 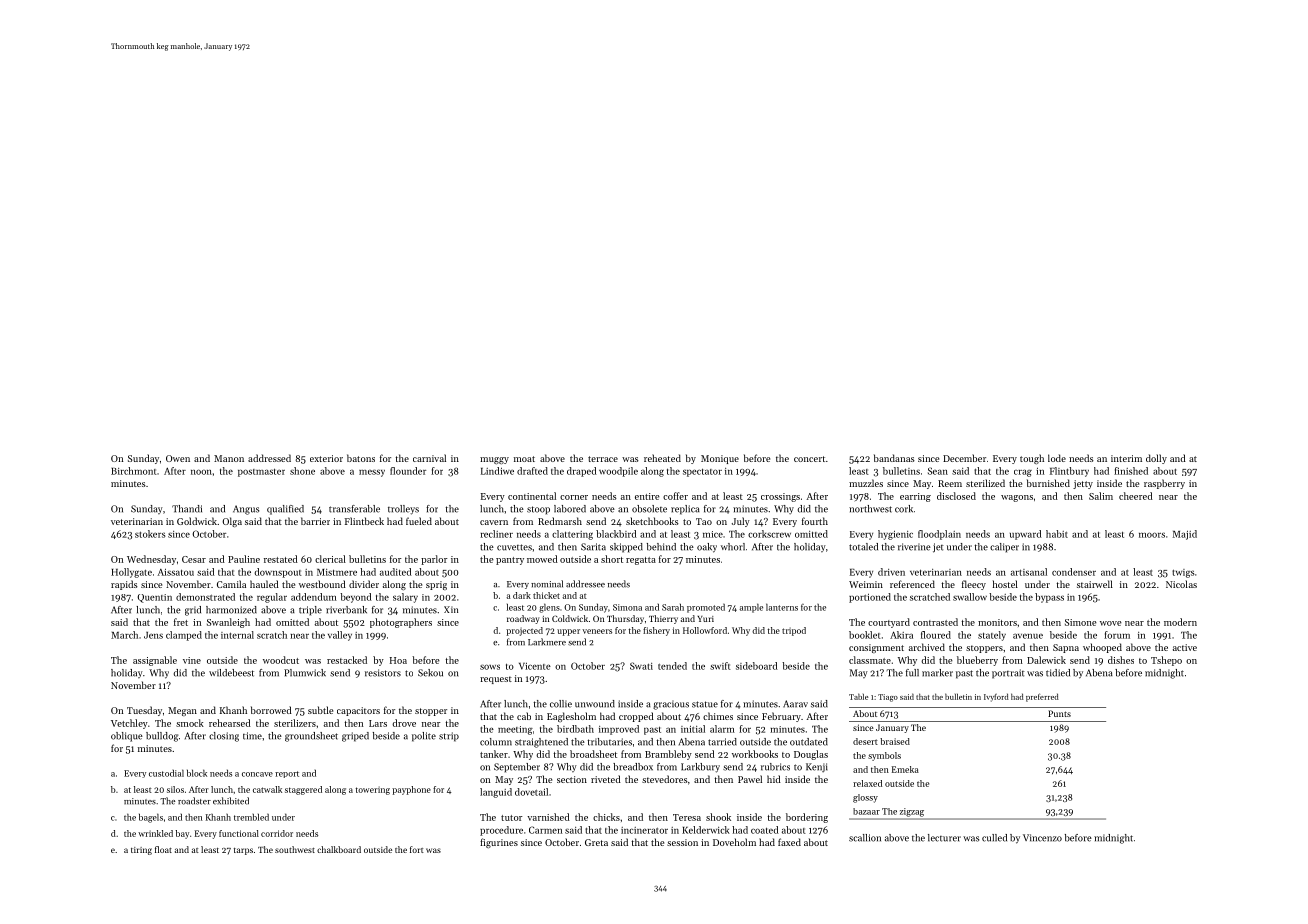 What do you see at coordinates (1048, 483) in the screenshot?
I see `burnished` at bounding box center [1048, 483].
